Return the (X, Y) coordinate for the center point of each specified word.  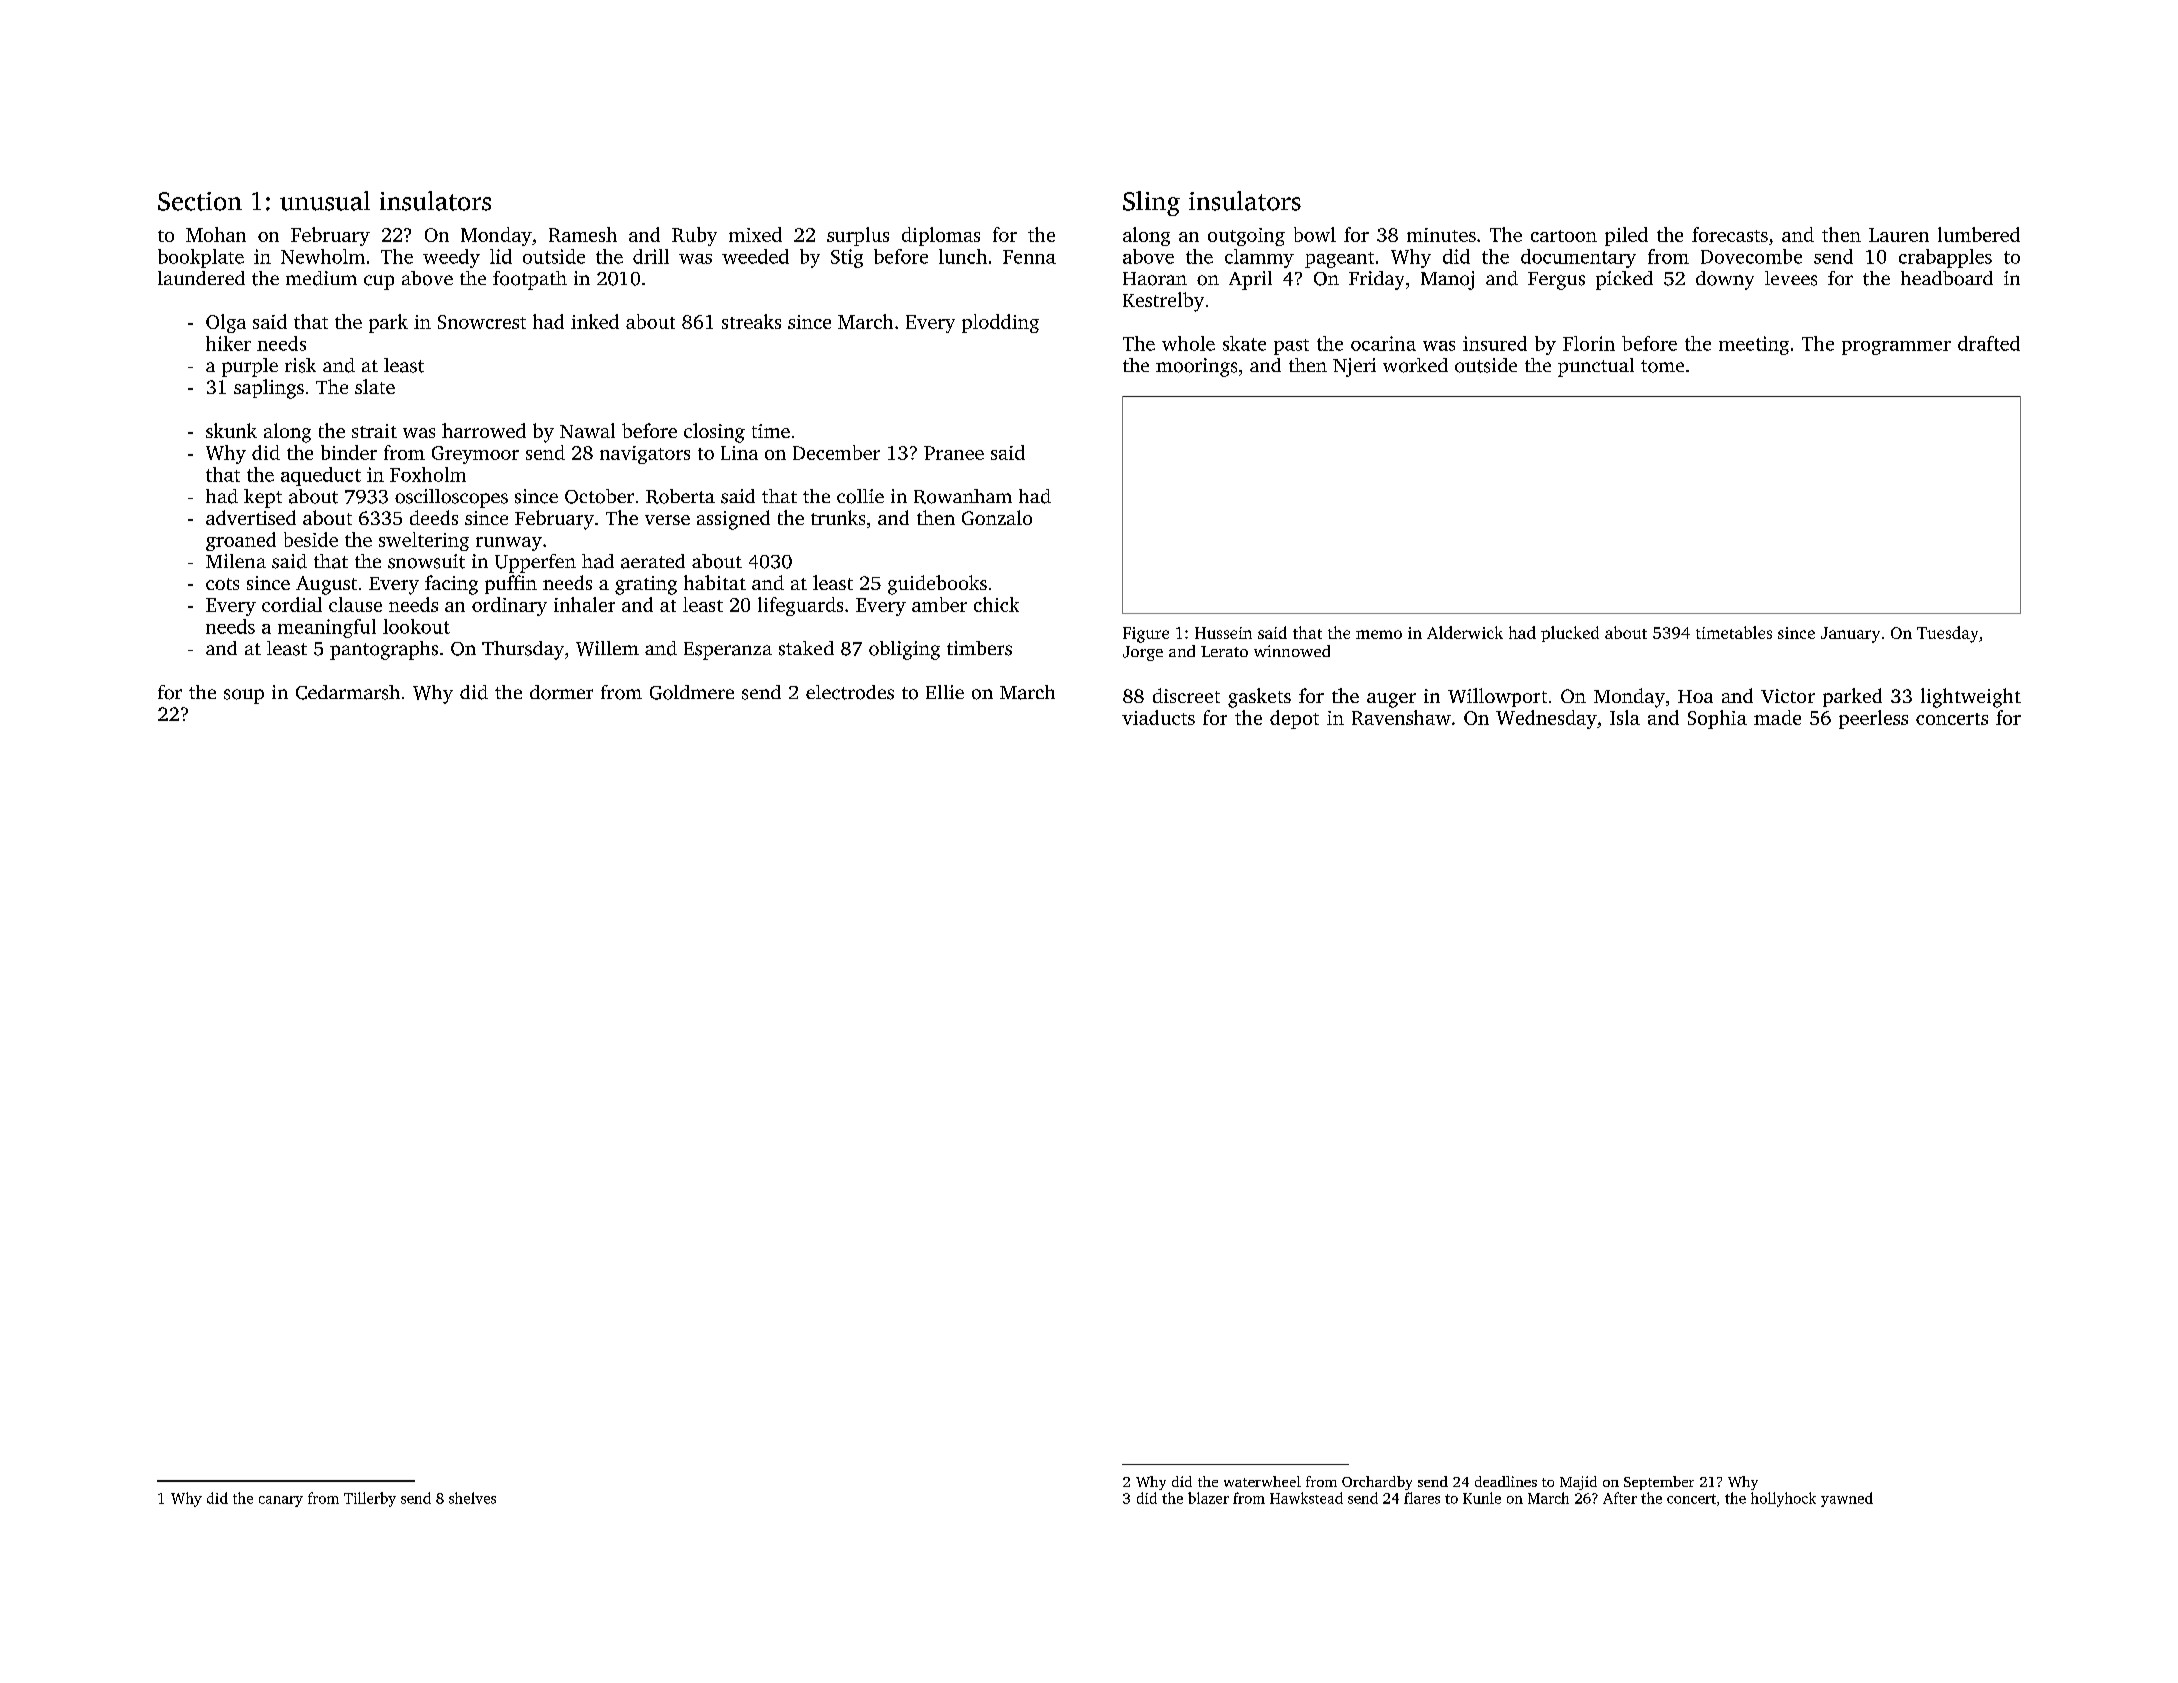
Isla (1625, 717)
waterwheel (1262, 1481)
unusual (325, 201)
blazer (1208, 1498)
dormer (561, 692)
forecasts (1730, 234)
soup (244, 696)
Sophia (1717, 719)
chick (996, 604)
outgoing (1246, 237)
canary (281, 1501)
